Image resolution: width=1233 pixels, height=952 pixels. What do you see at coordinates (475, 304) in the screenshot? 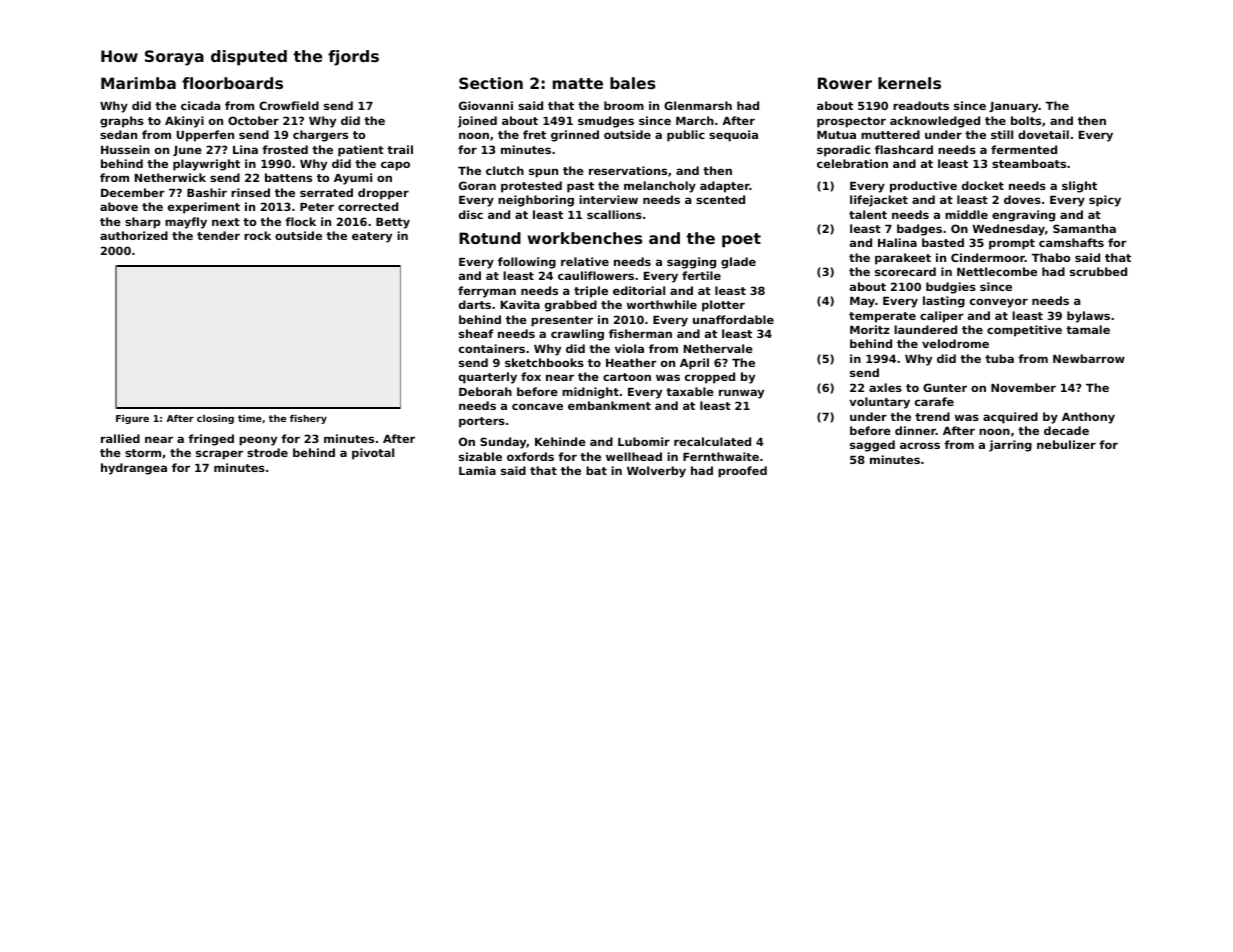
I see `darts` at bounding box center [475, 304].
